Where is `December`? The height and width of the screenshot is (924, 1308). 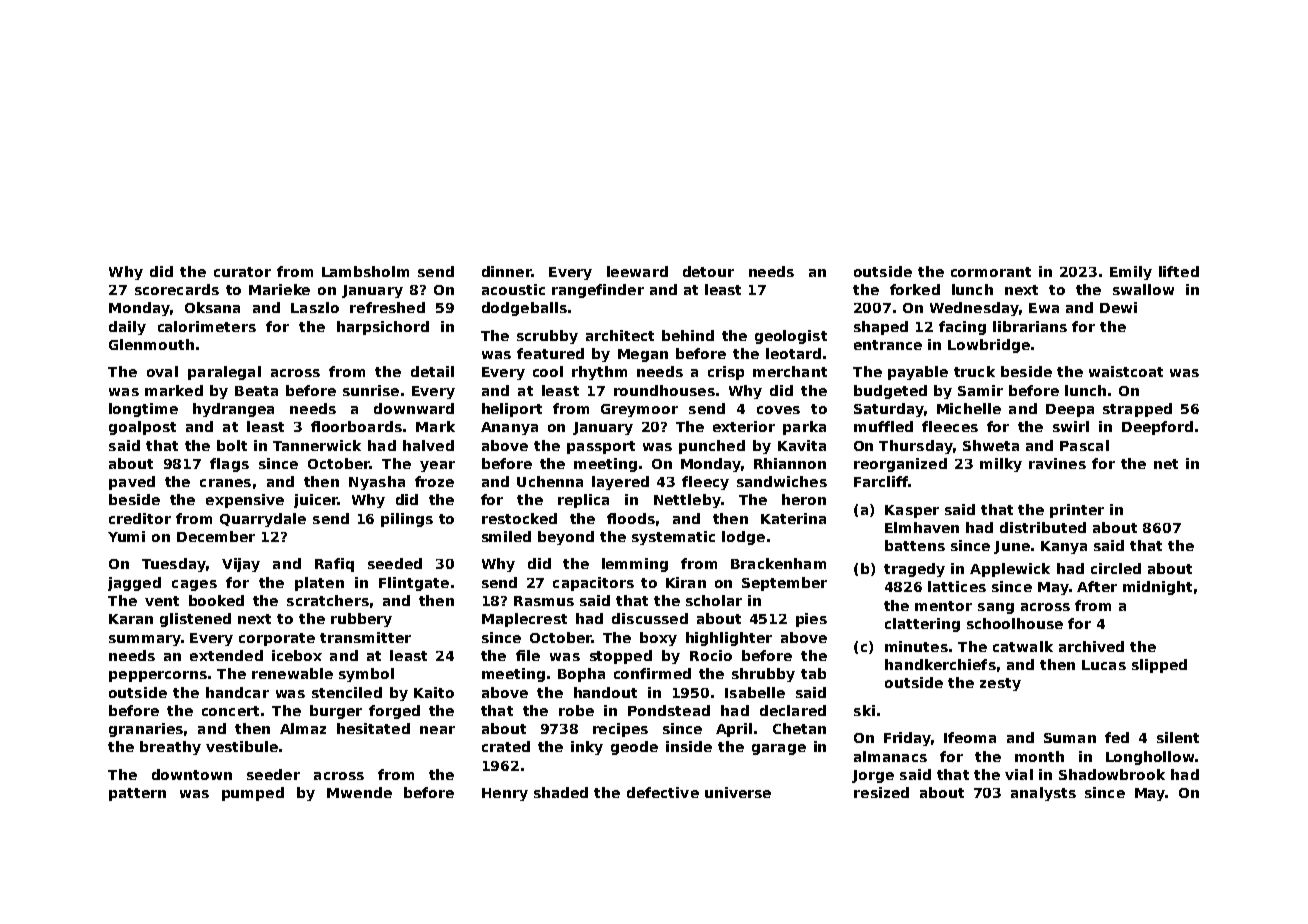 December is located at coordinates (216, 536).
